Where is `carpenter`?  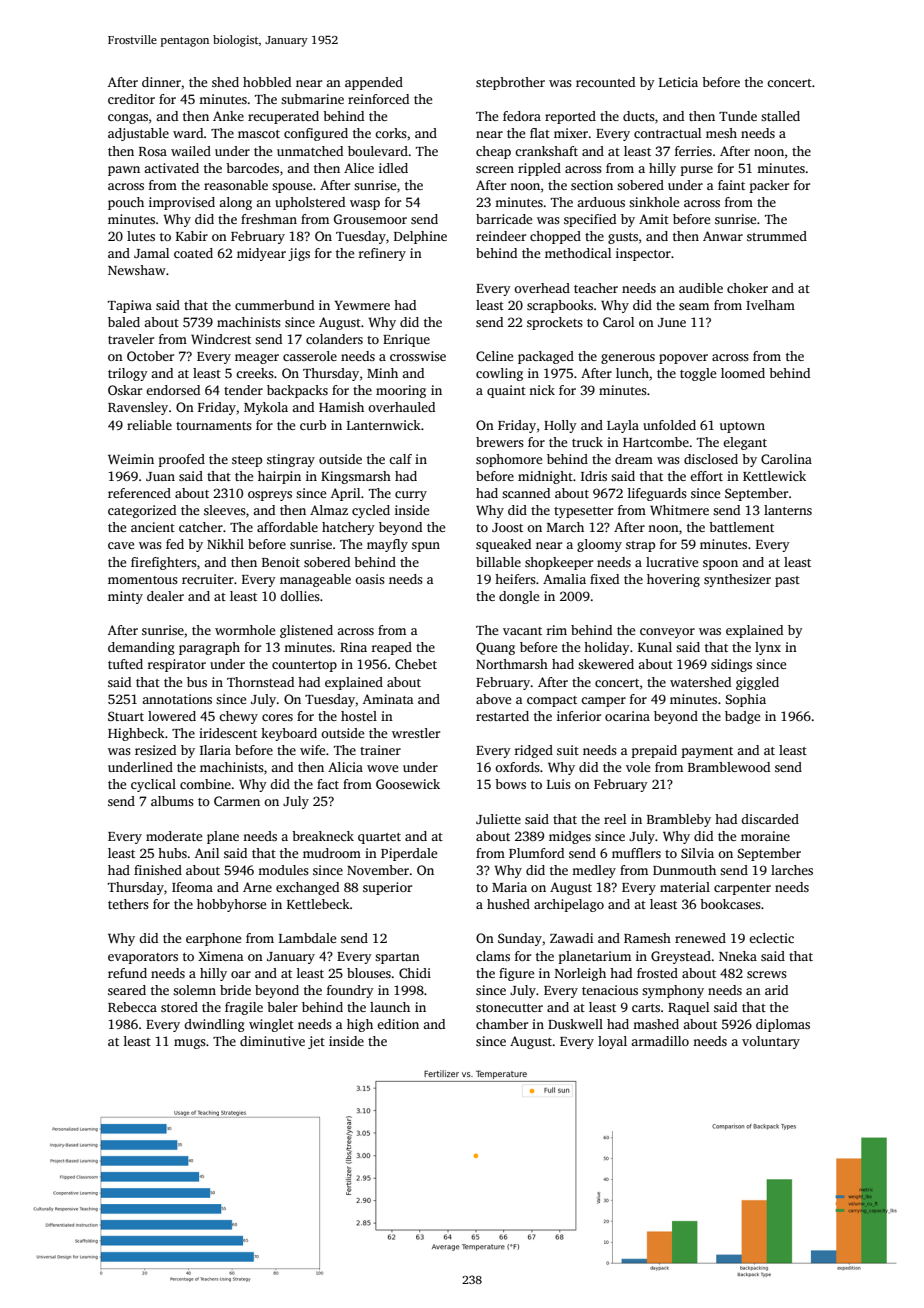 carpenter is located at coordinates (742, 889).
